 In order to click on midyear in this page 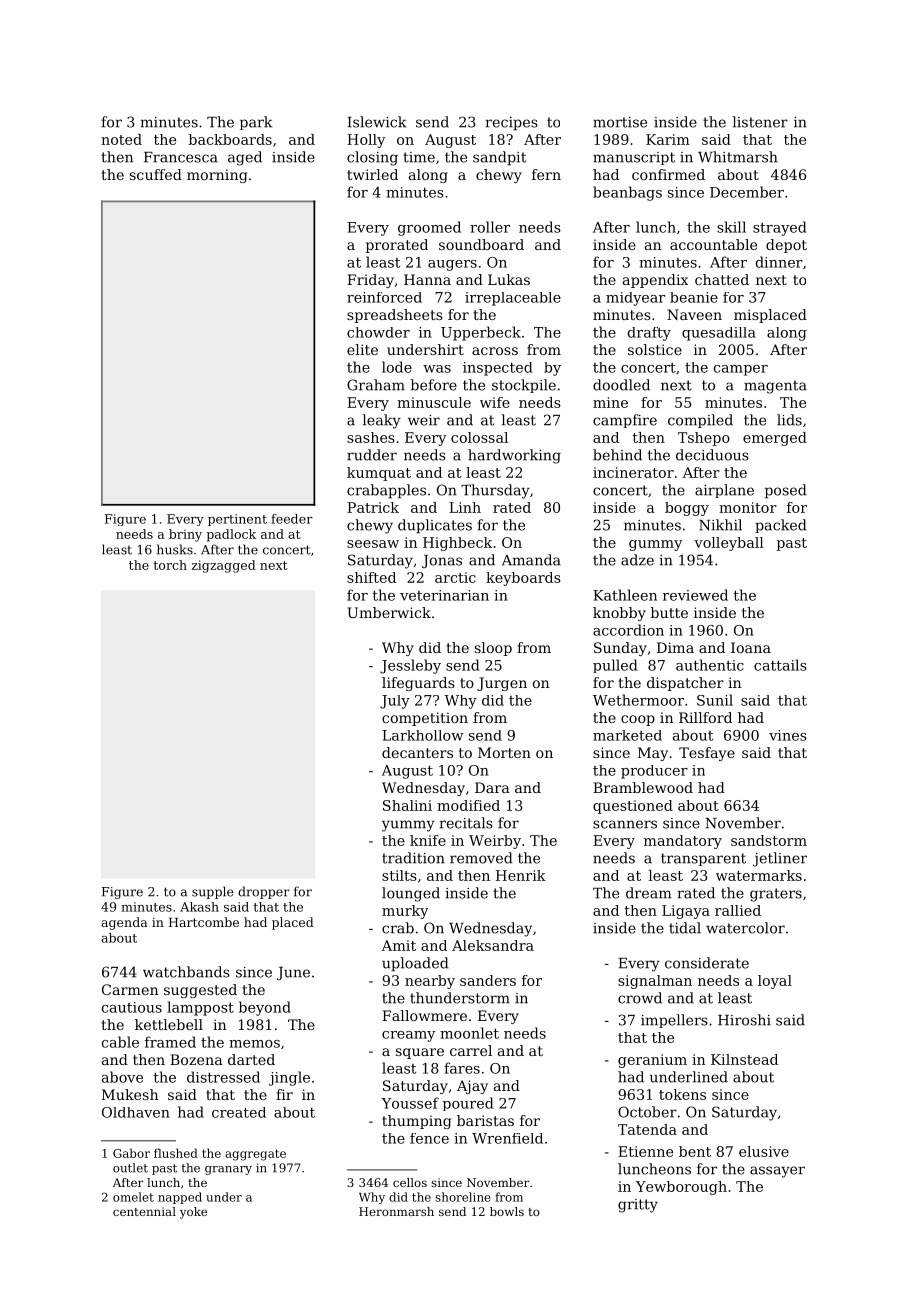, I will do `click(635, 299)`.
